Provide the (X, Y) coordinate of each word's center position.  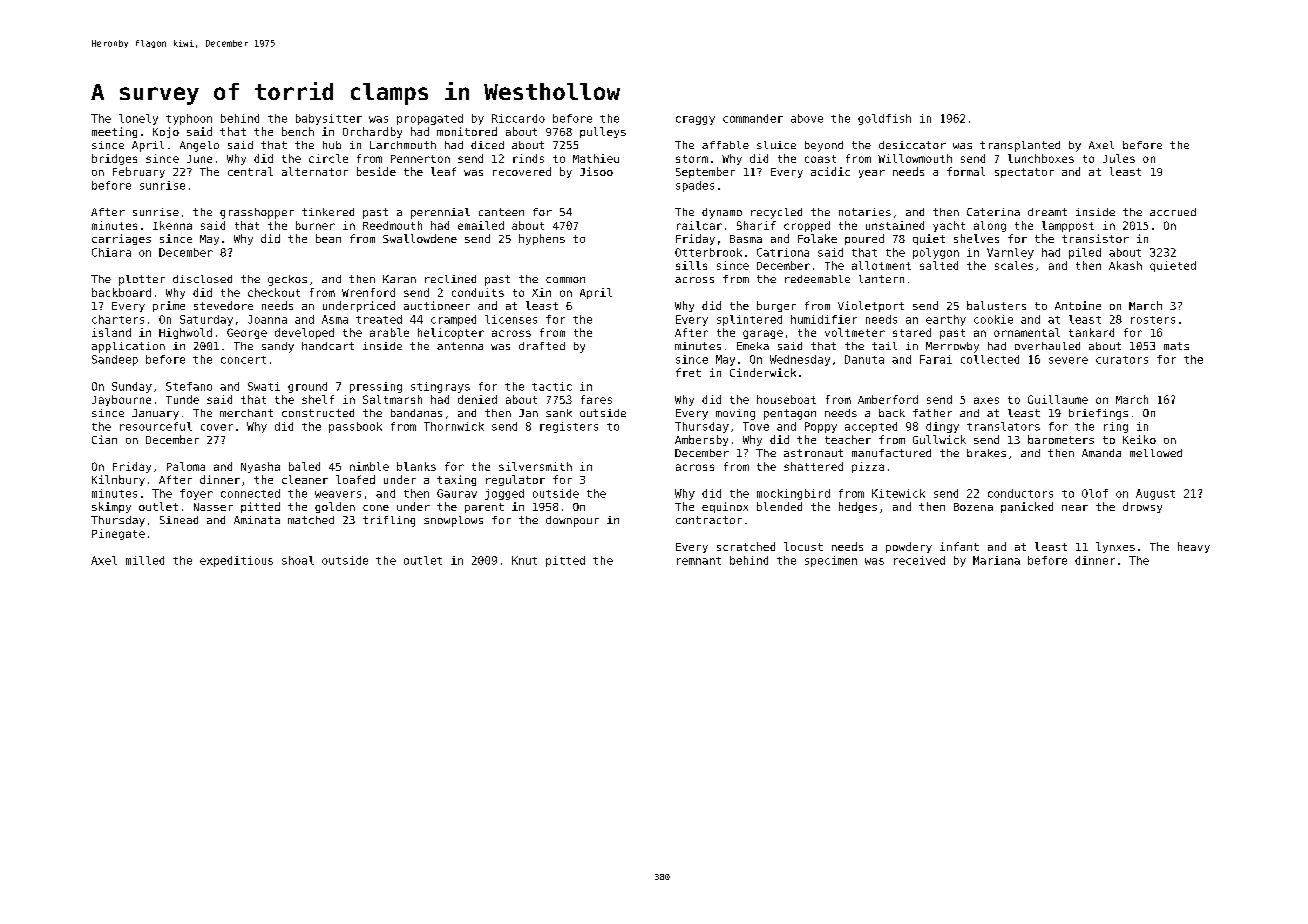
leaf (443, 171)
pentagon (790, 414)
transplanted (1020, 146)
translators (1003, 426)
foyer (196, 494)
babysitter (329, 119)
